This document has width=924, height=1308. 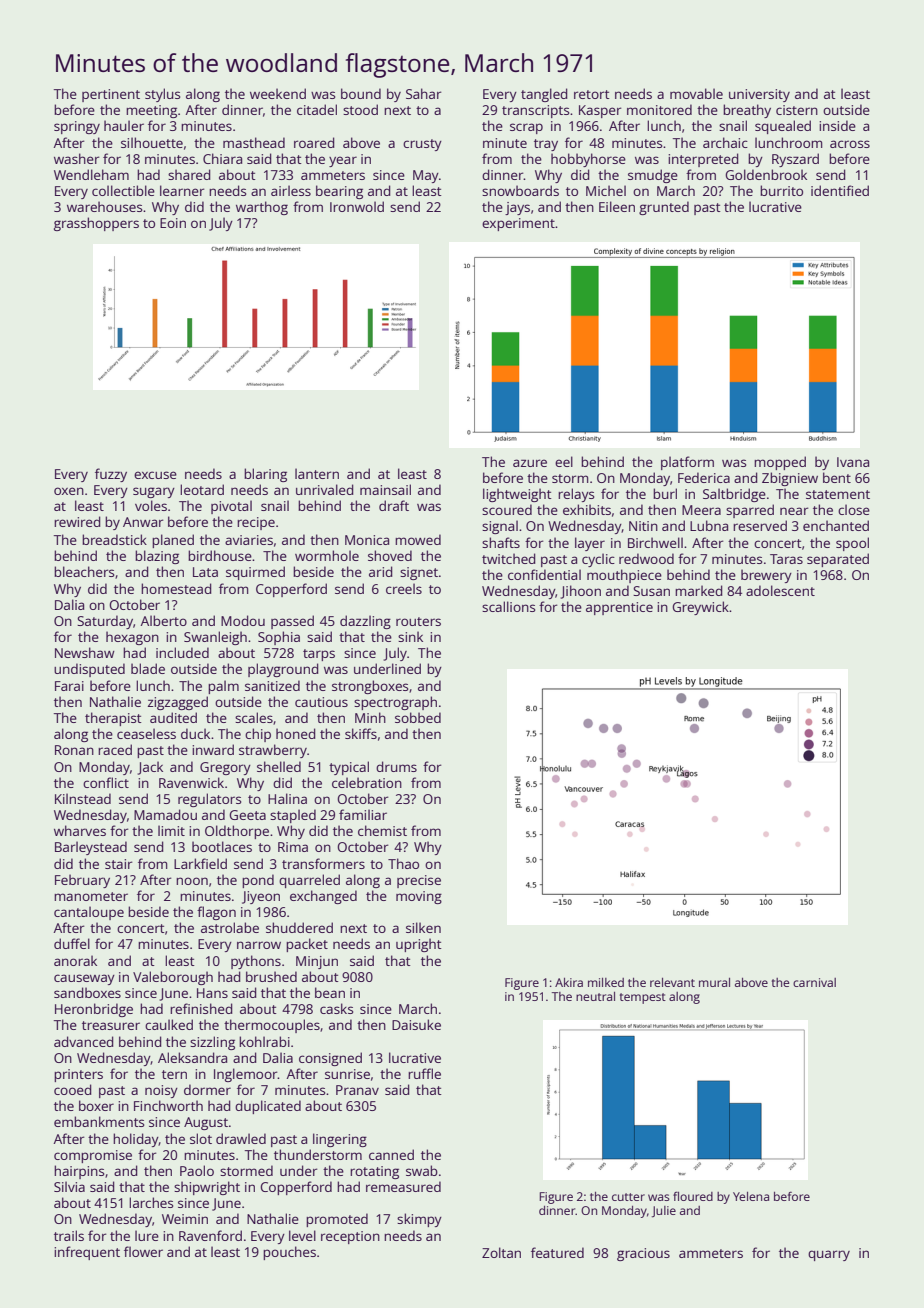 I want to click on ruffle, so click(x=424, y=1073).
